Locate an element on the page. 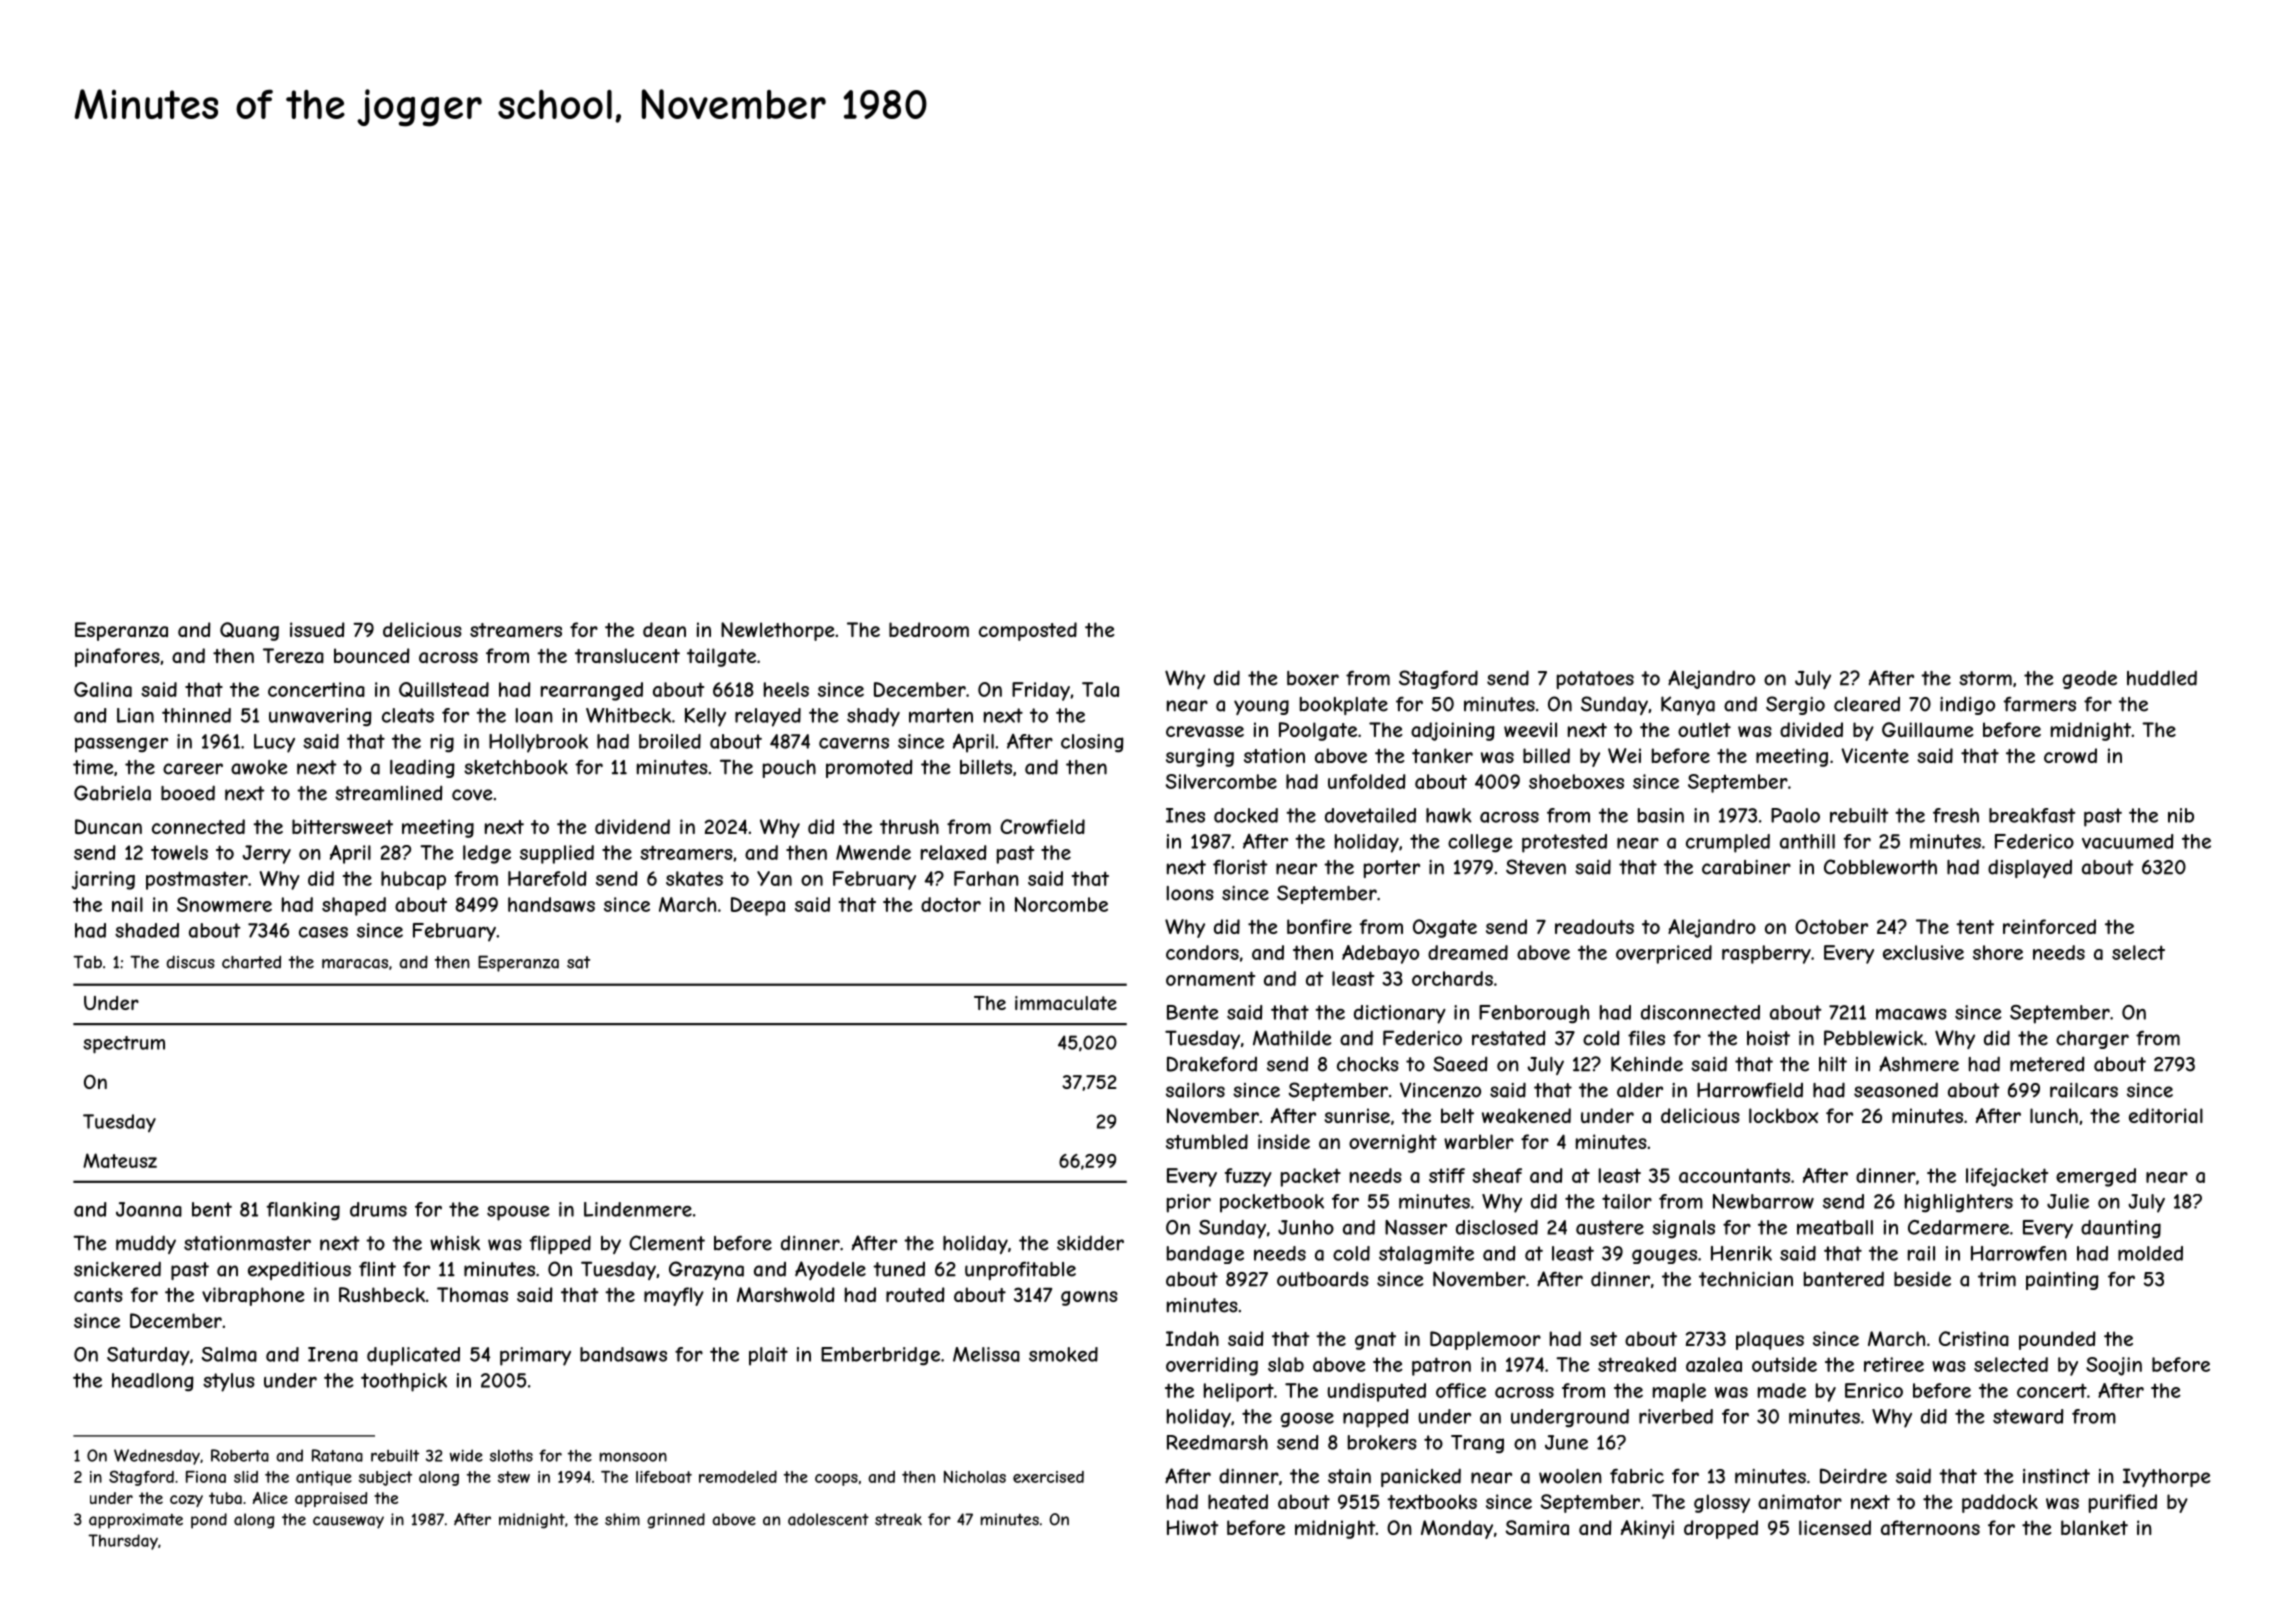 The height and width of the document is (1620, 2292). hoist is located at coordinates (1768, 1038).
